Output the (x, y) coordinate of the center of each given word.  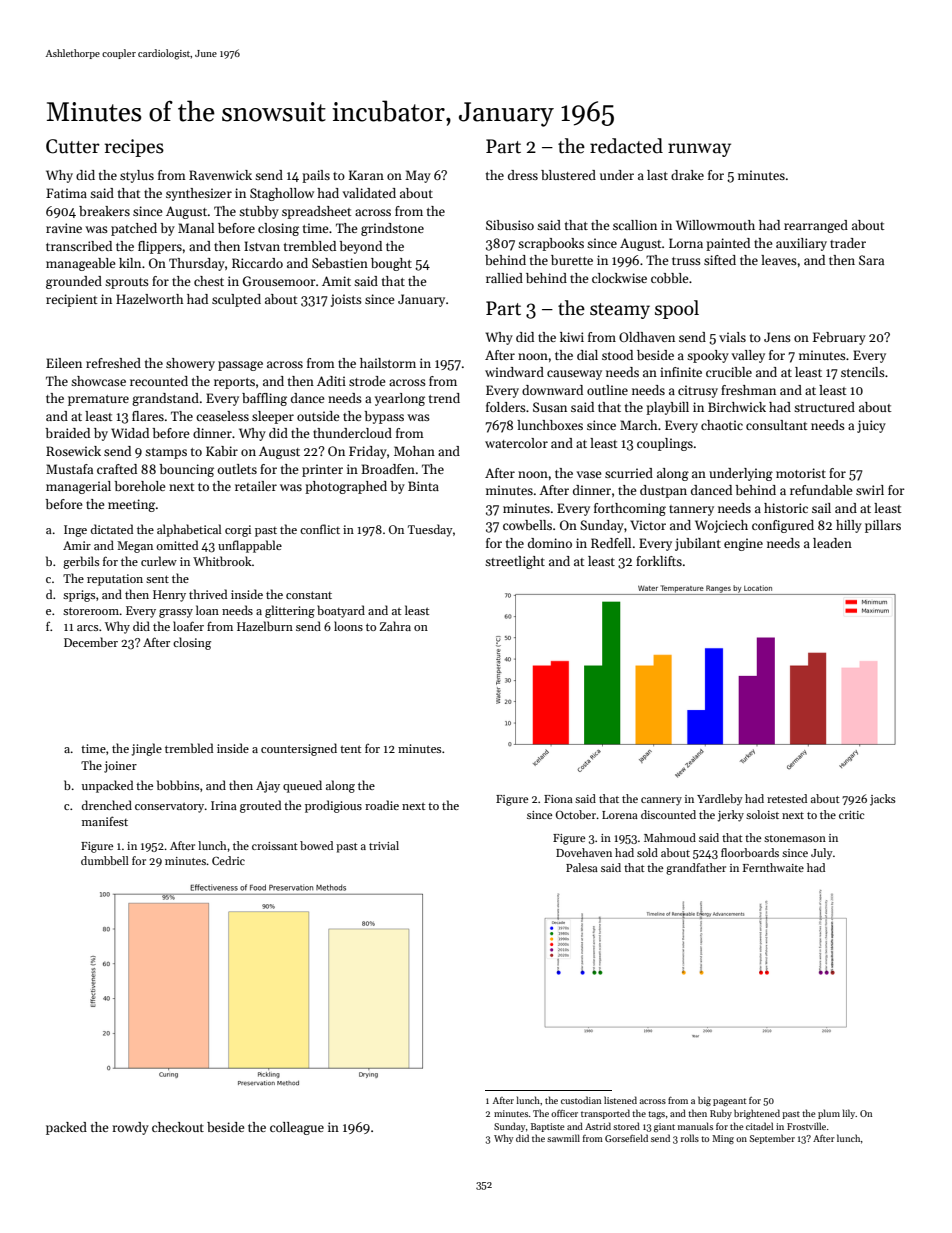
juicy (871, 426)
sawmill (563, 1138)
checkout (178, 1127)
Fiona (558, 799)
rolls (690, 1138)
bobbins (178, 785)
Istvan (262, 246)
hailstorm (388, 363)
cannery (661, 801)
